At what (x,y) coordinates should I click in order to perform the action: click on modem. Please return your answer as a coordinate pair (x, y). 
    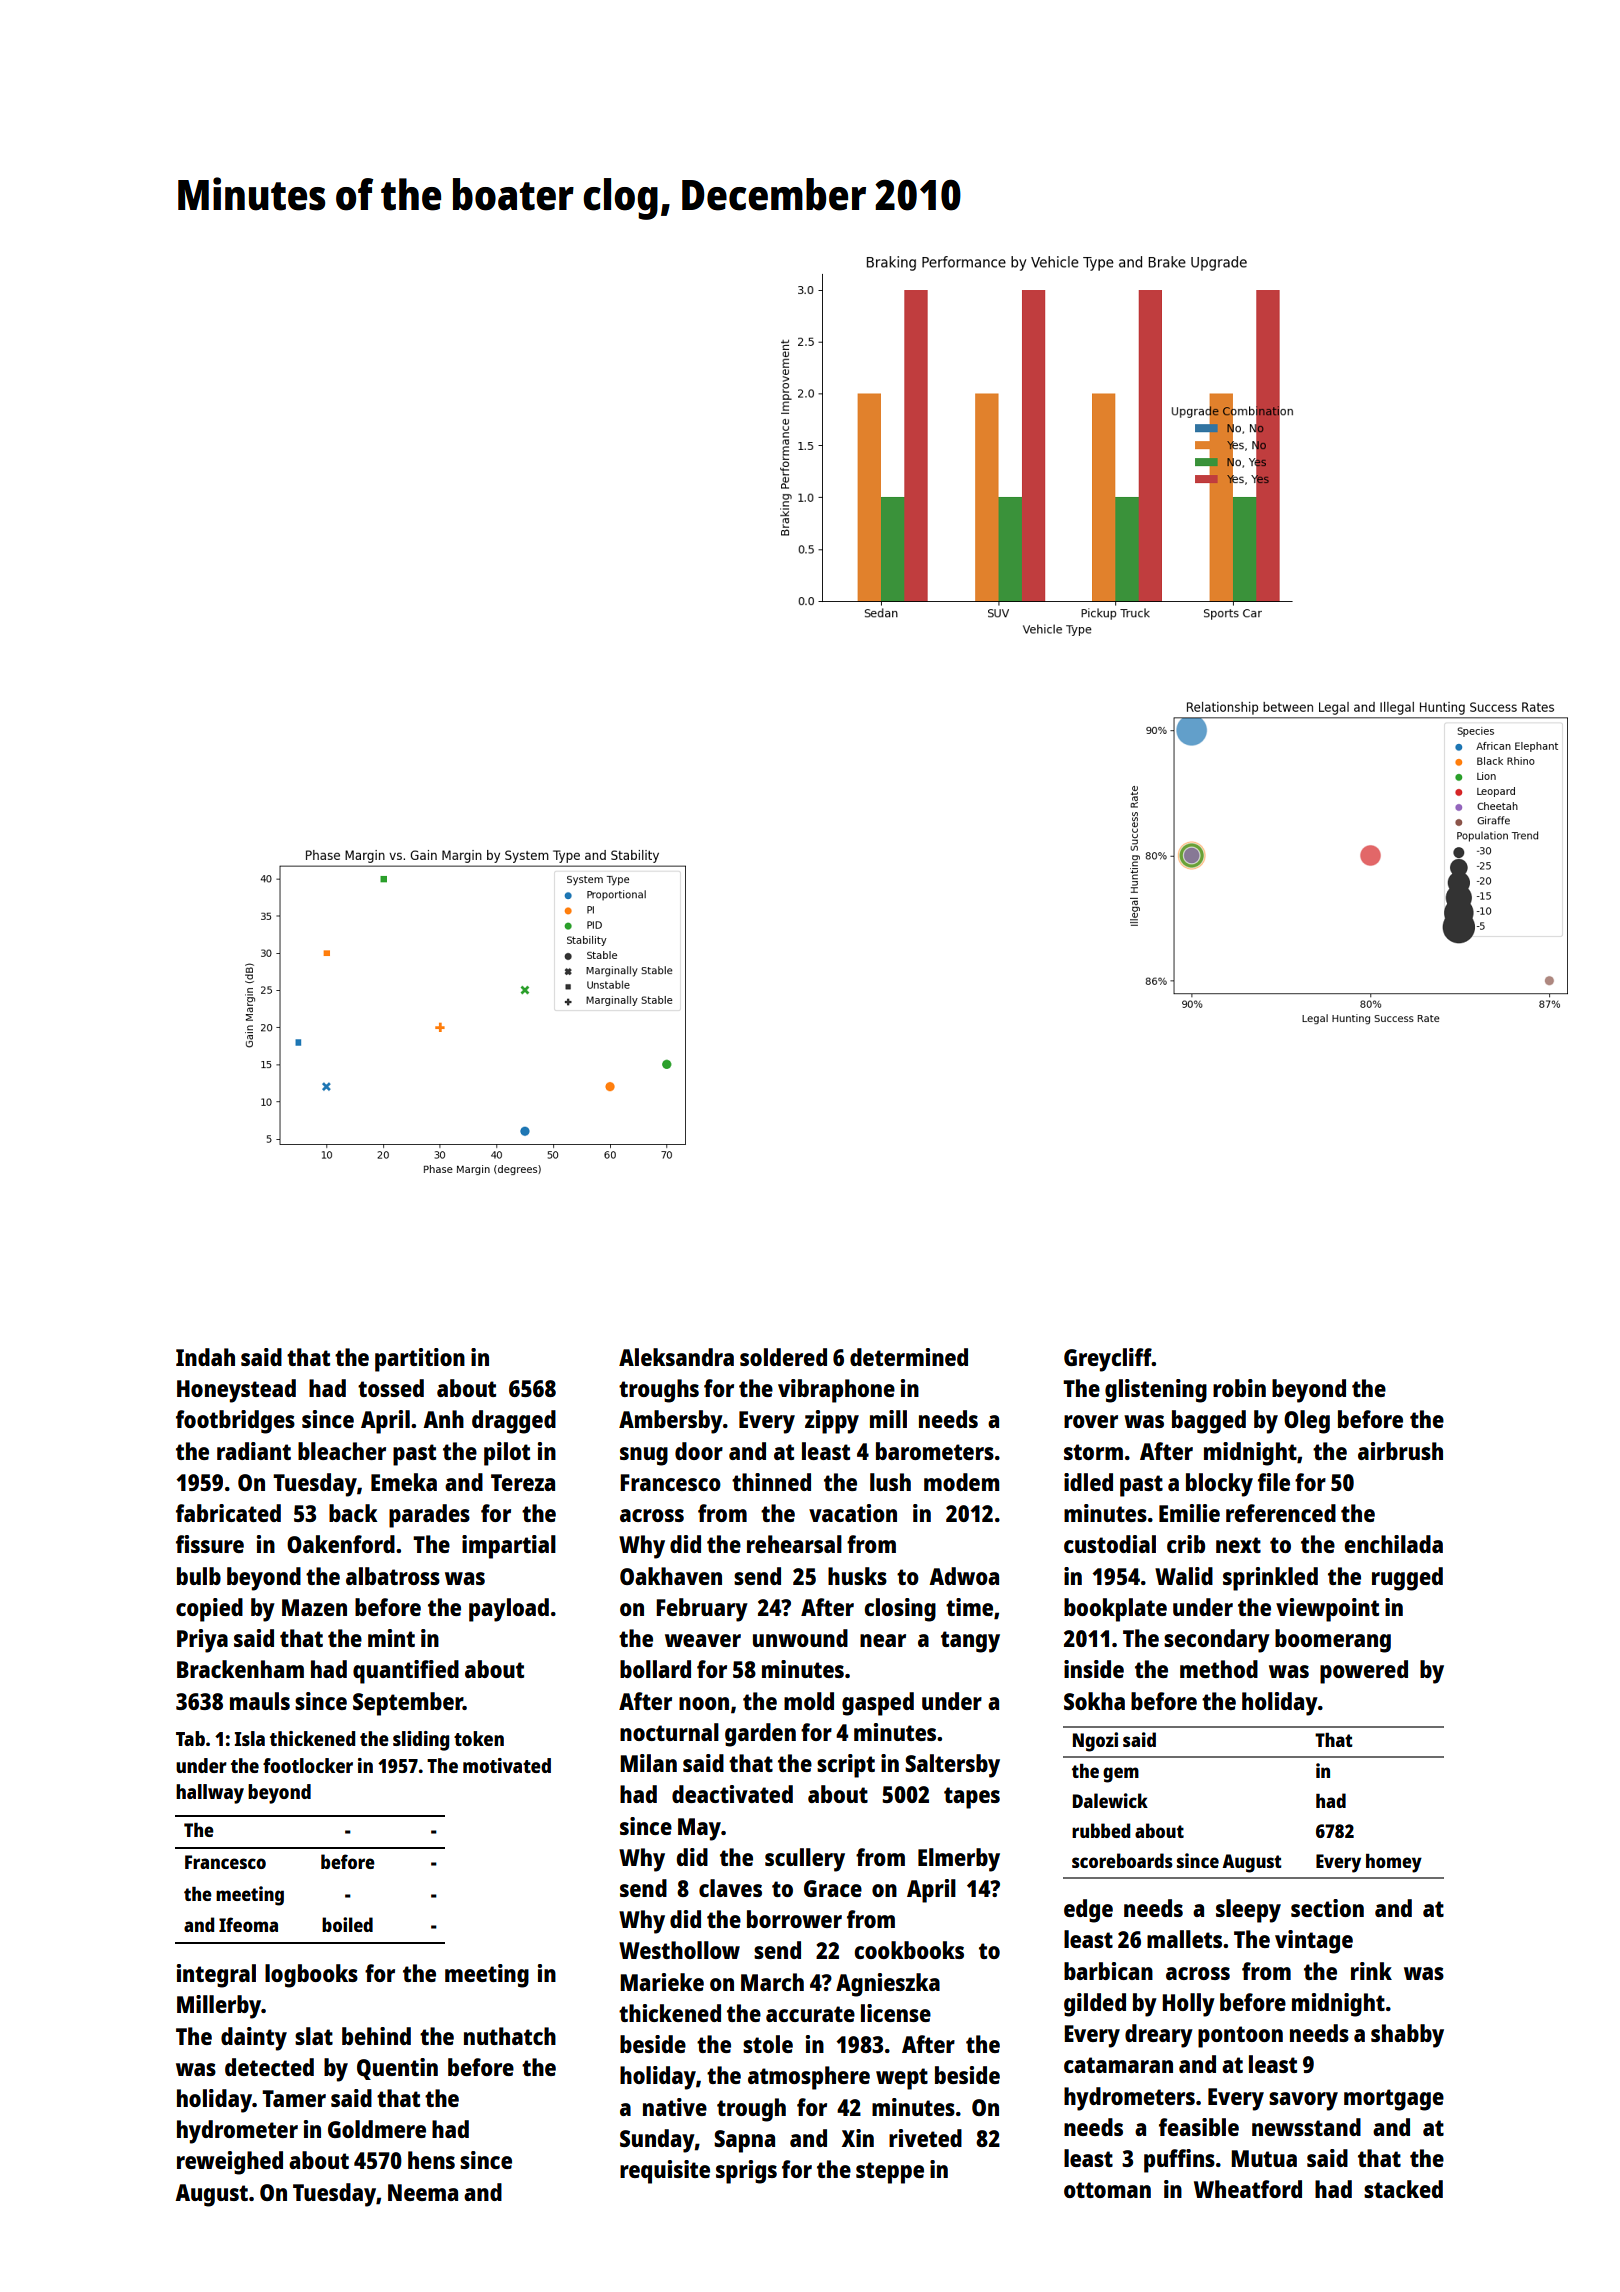
    Looking at the image, I should click on (961, 1482).
